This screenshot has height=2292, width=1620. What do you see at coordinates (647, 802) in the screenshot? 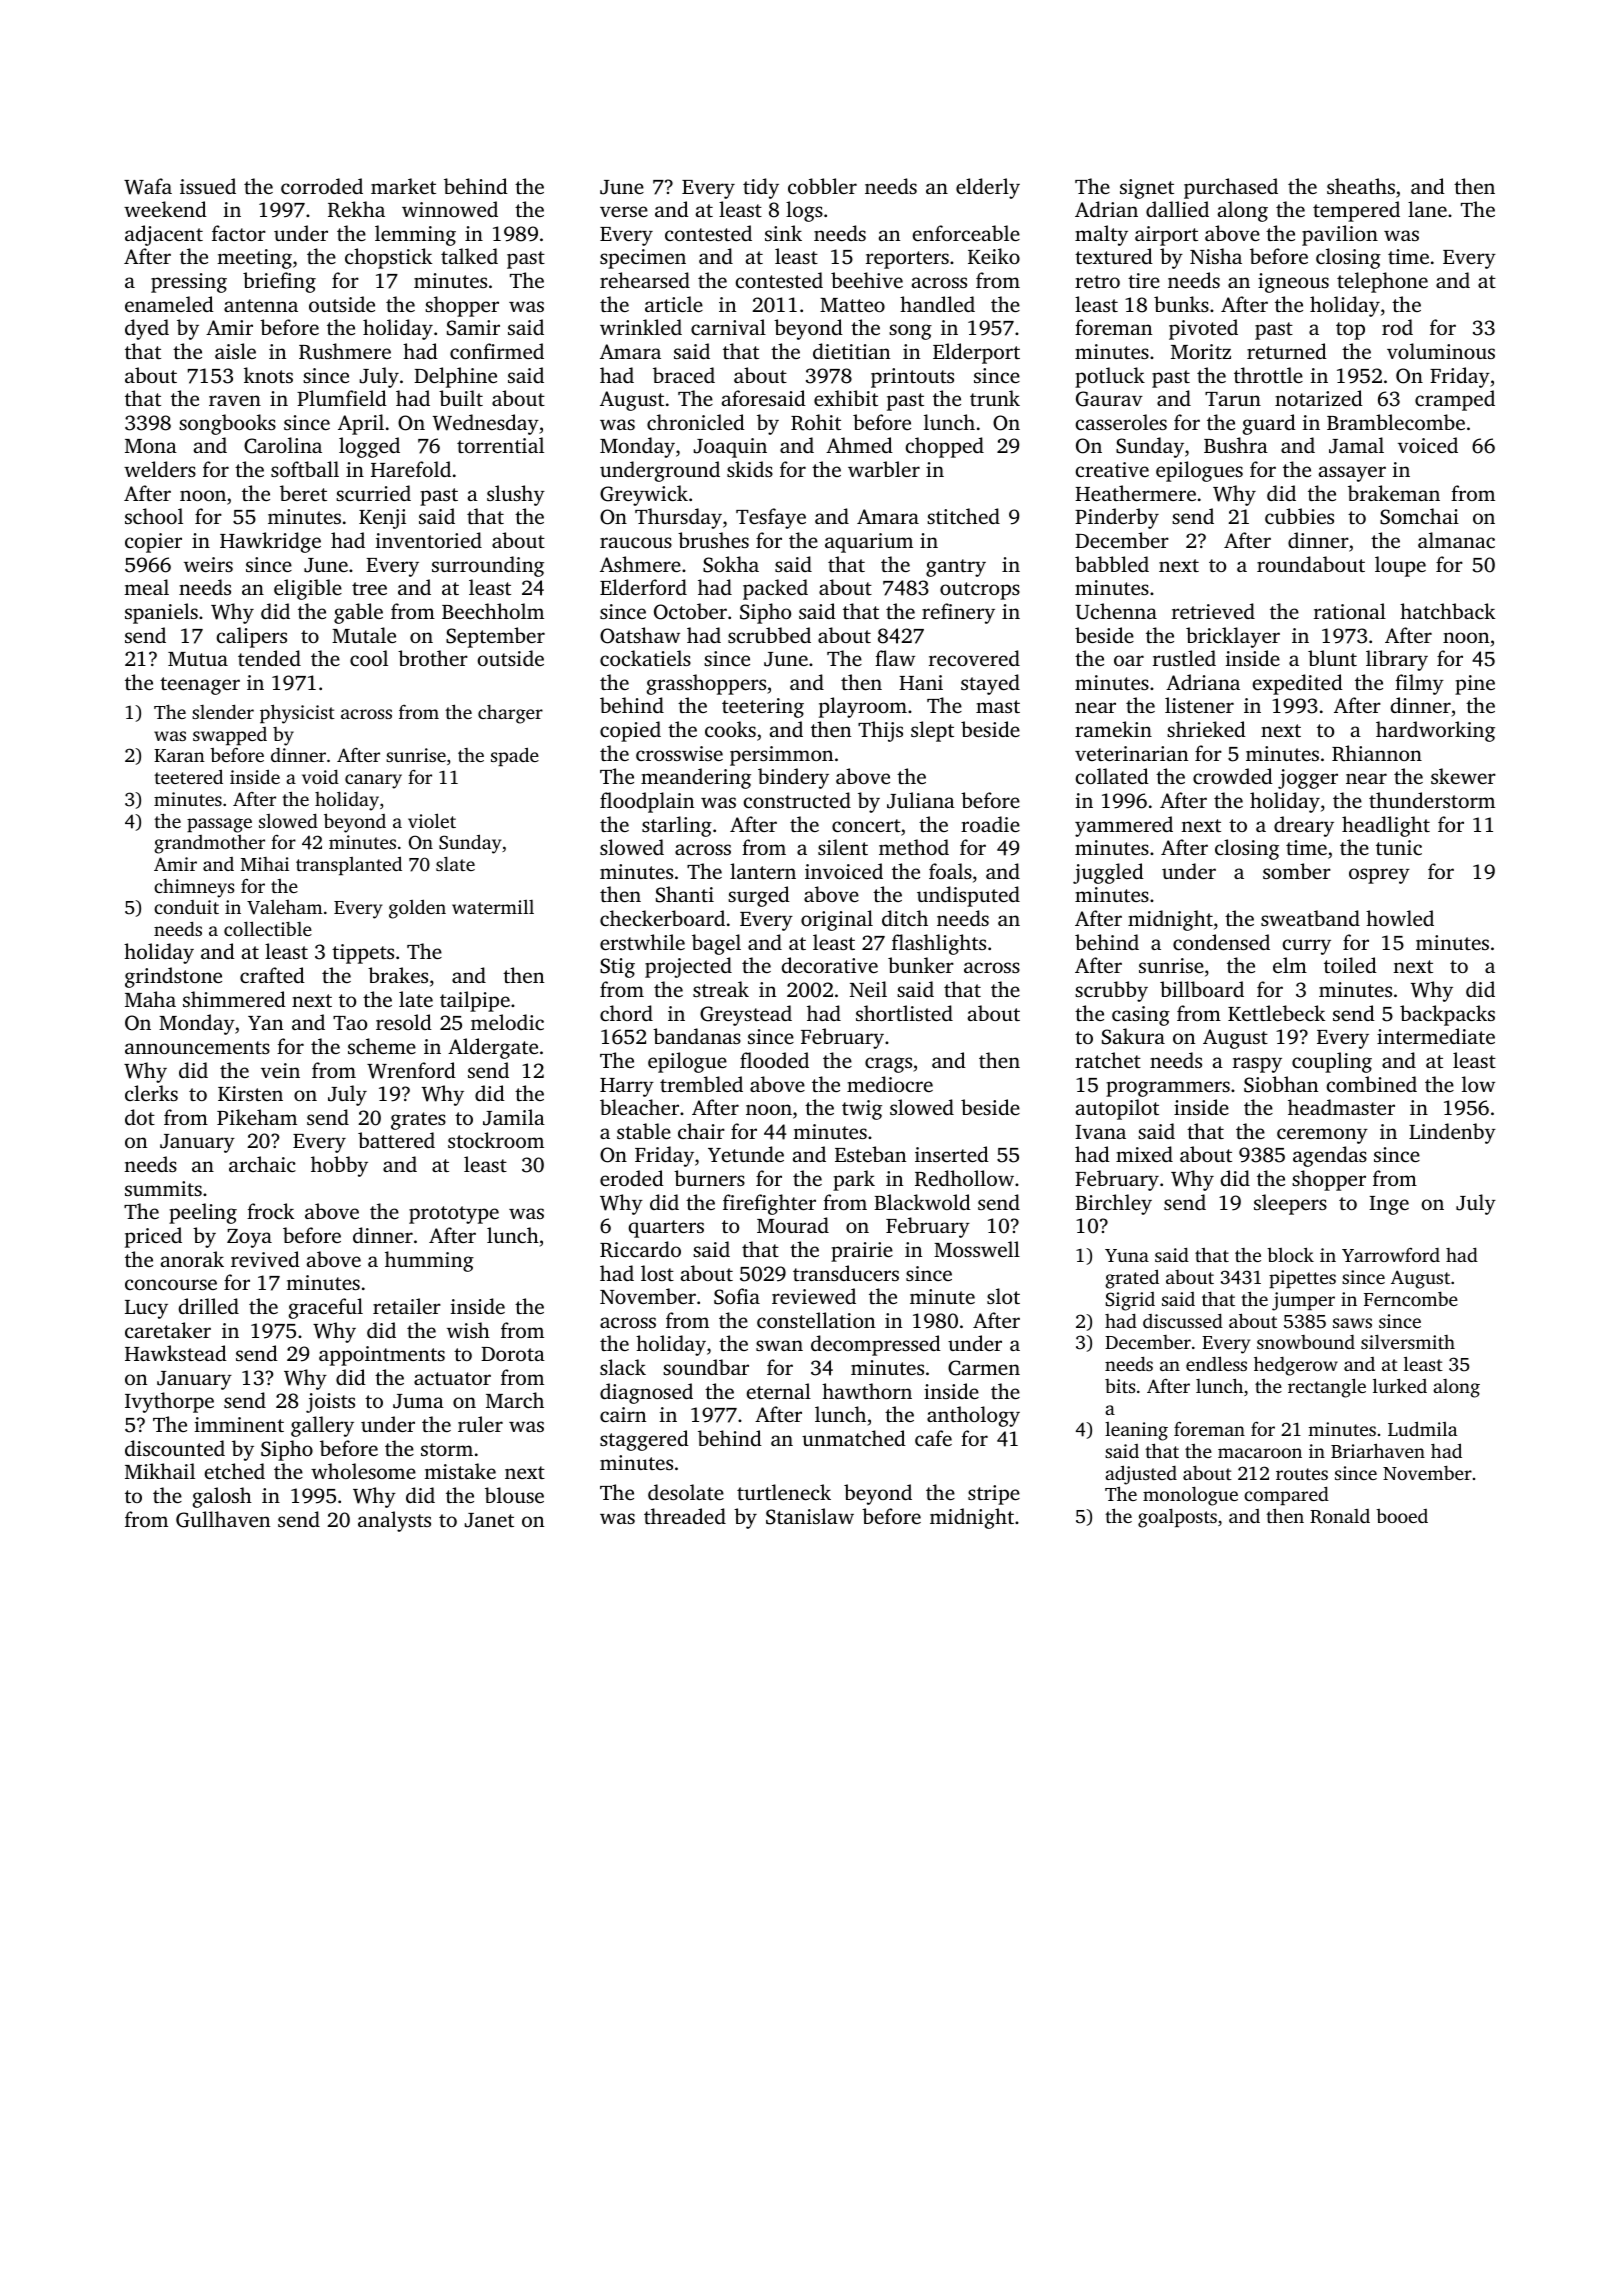
I see `floodplain` at bounding box center [647, 802].
